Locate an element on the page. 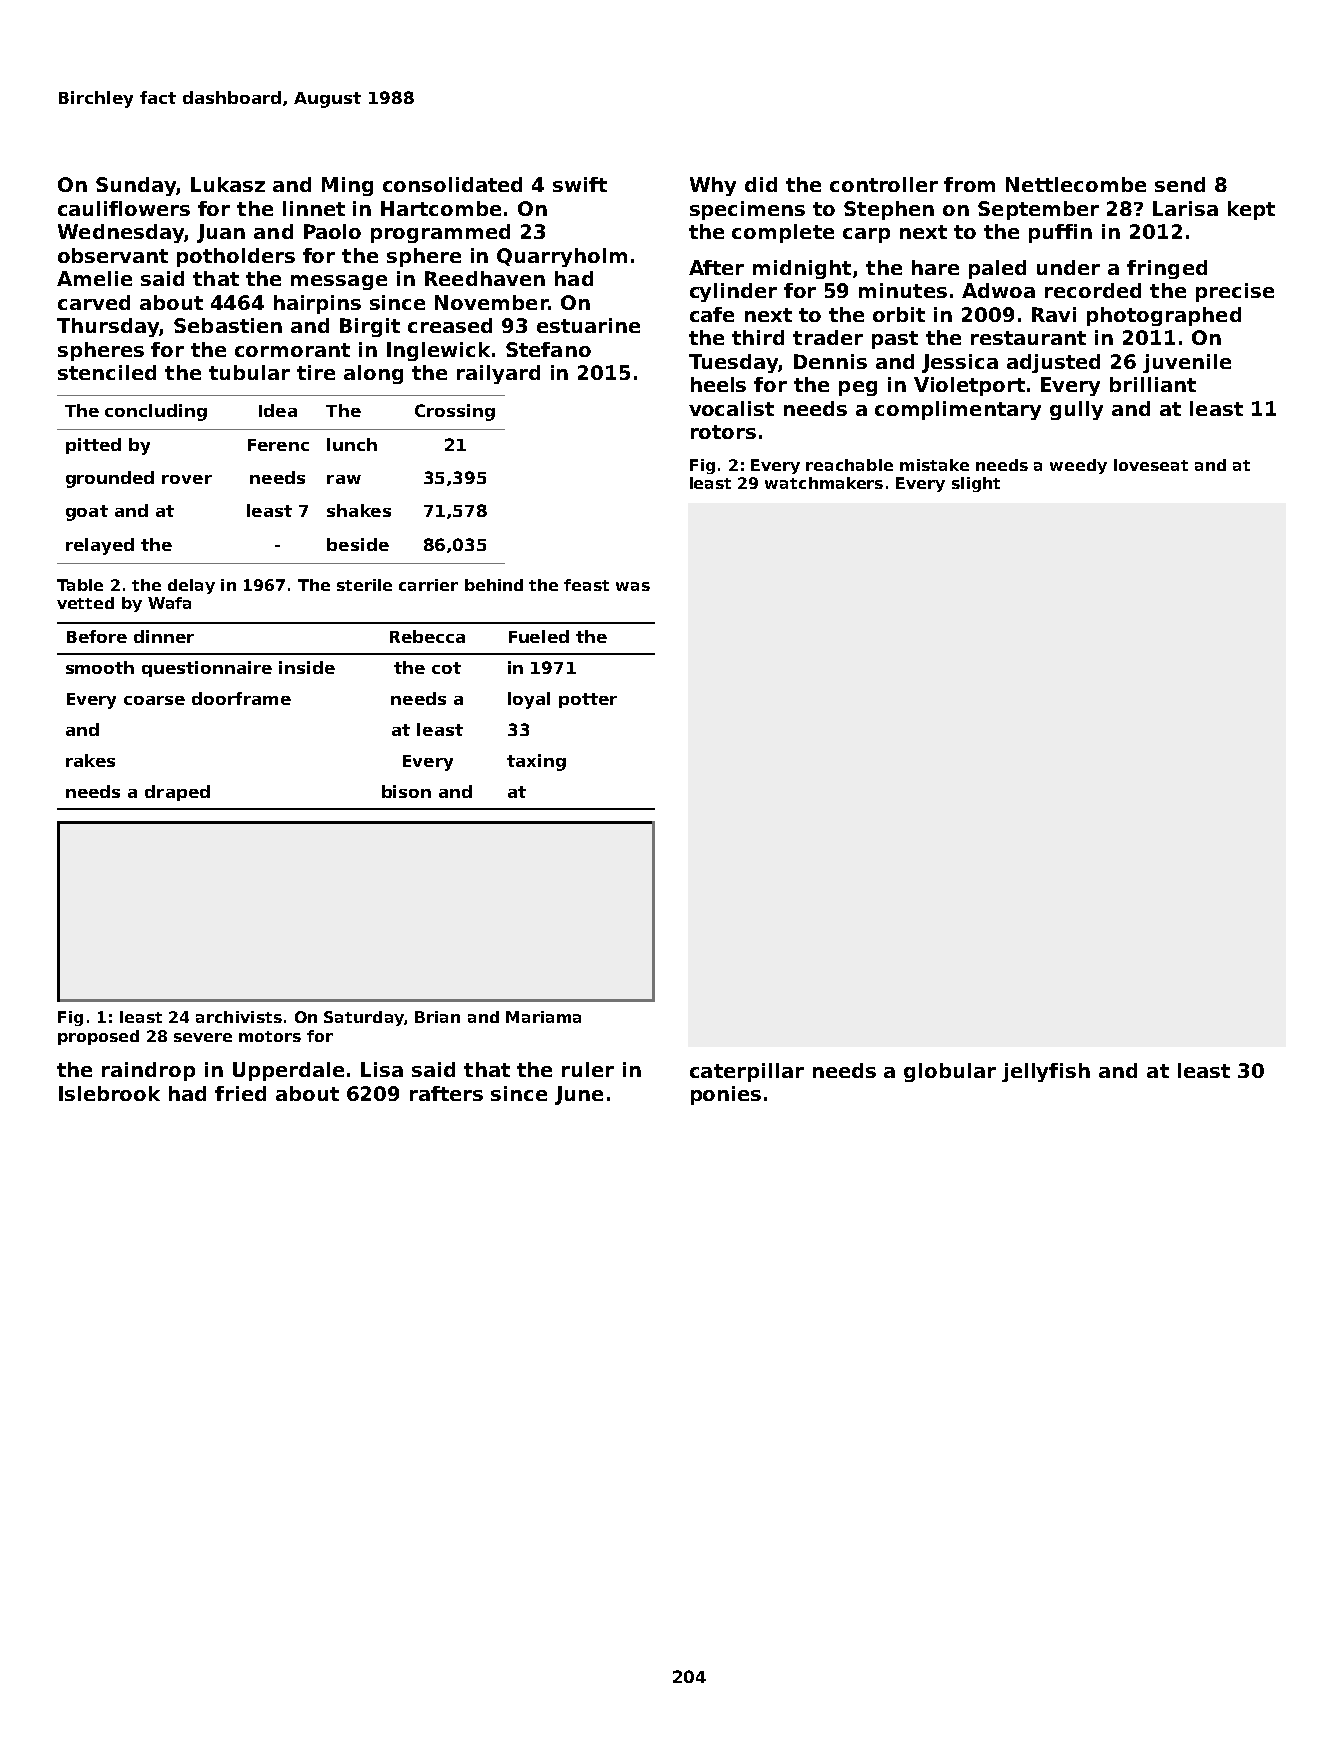 The width and height of the document is (1343, 1738). Table is located at coordinates (80, 585).
